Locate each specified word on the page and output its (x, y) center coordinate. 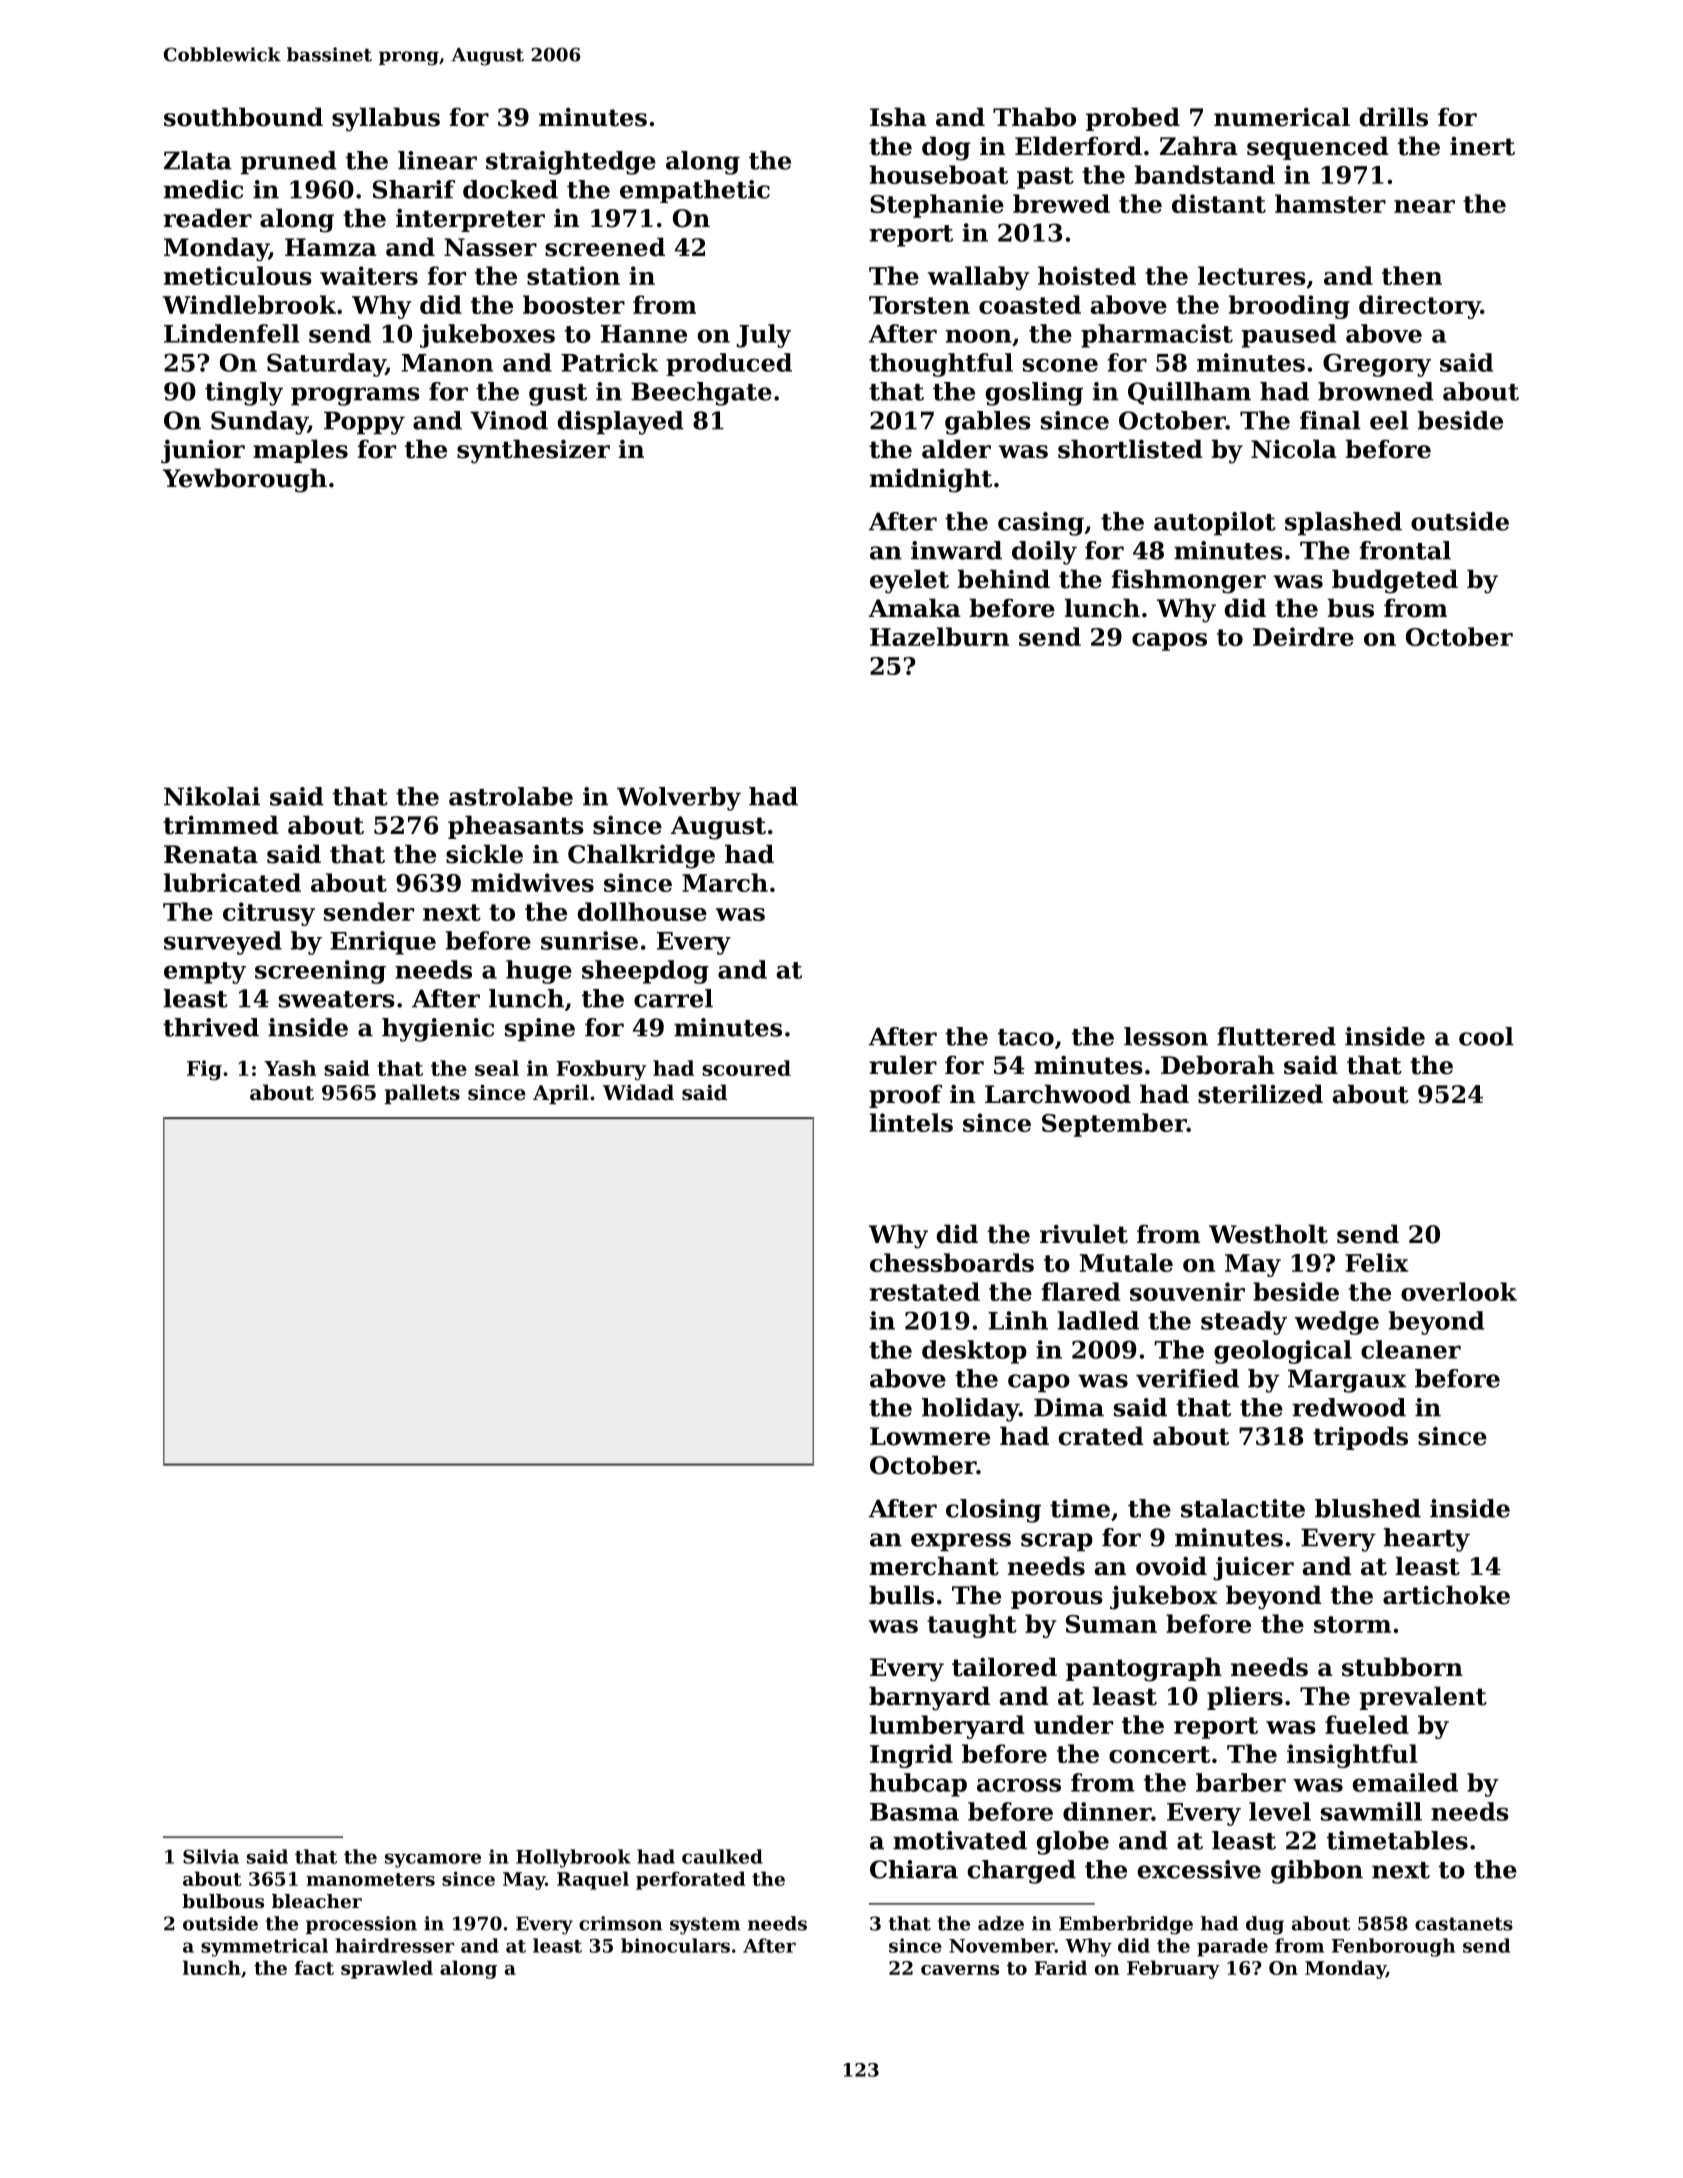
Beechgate (701, 394)
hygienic (438, 1030)
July (763, 336)
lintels (911, 1122)
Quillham (1189, 393)
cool (1486, 1036)
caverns (960, 1970)
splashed (1343, 524)
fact (314, 1967)
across (1019, 1785)
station (573, 275)
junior (203, 452)
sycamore (433, 1860)
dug (1265, 1925)
